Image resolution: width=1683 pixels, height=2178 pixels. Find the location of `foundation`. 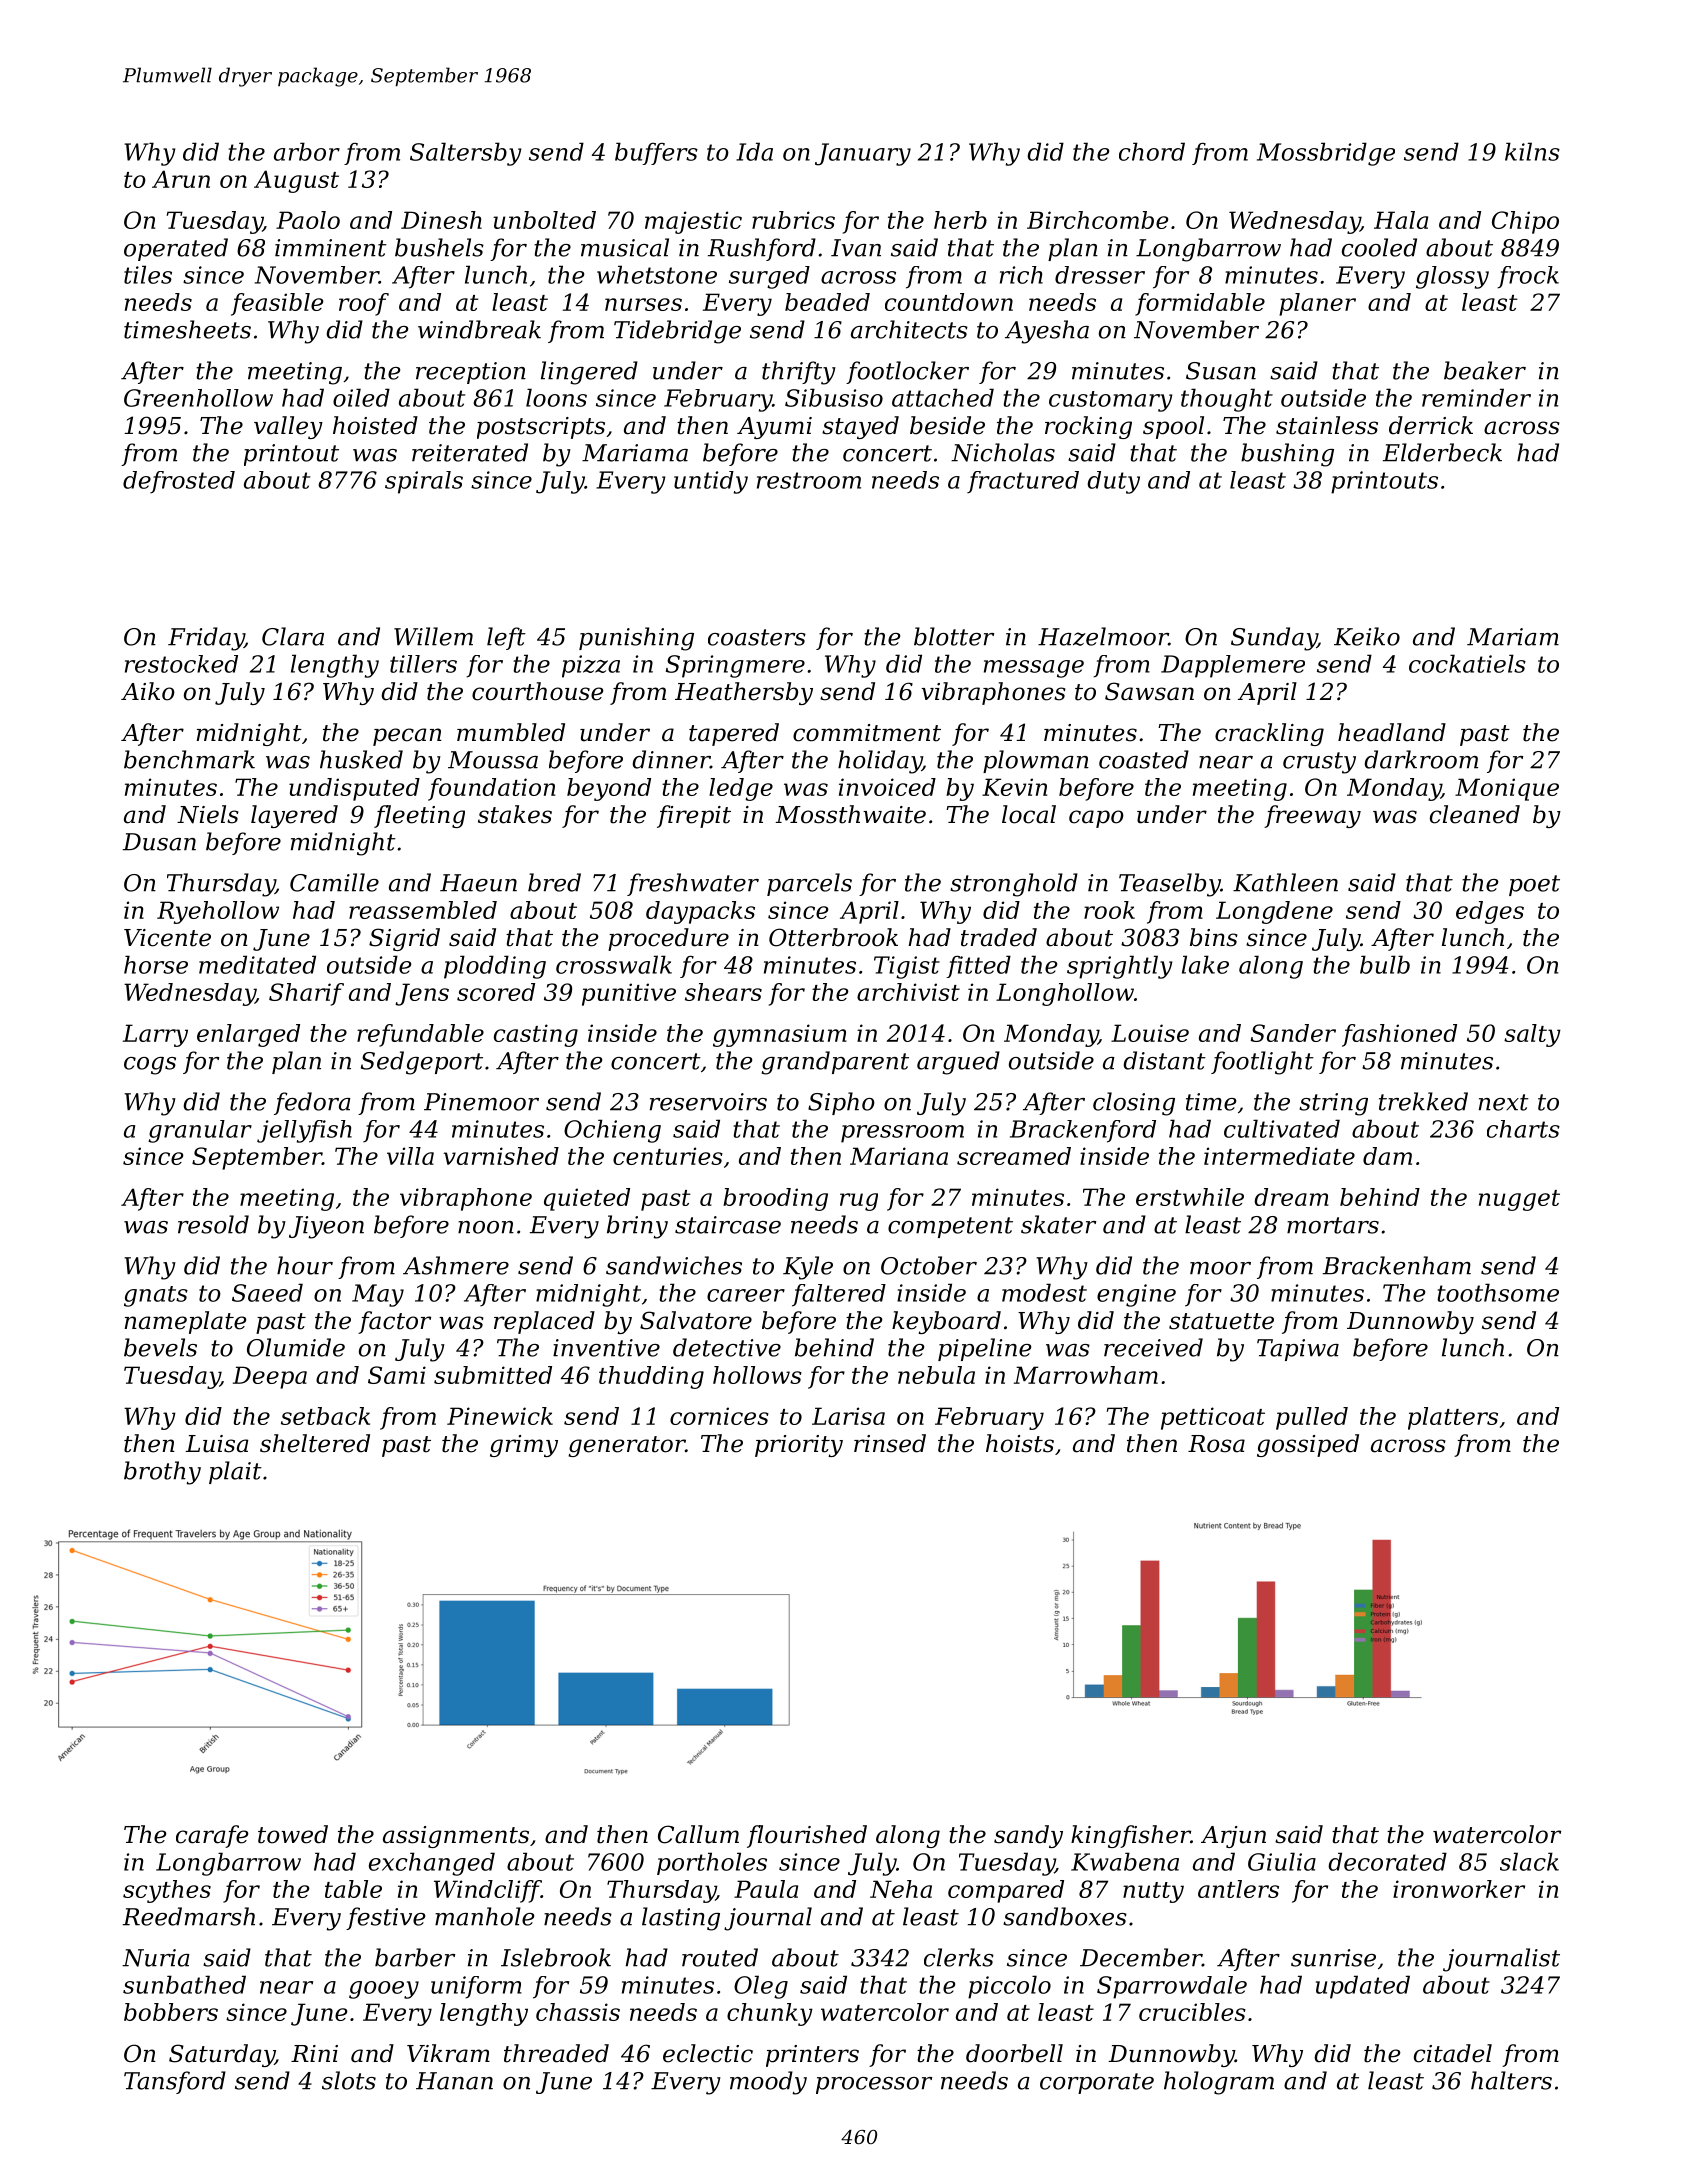

foundation is located at coordinates (491, 789).
